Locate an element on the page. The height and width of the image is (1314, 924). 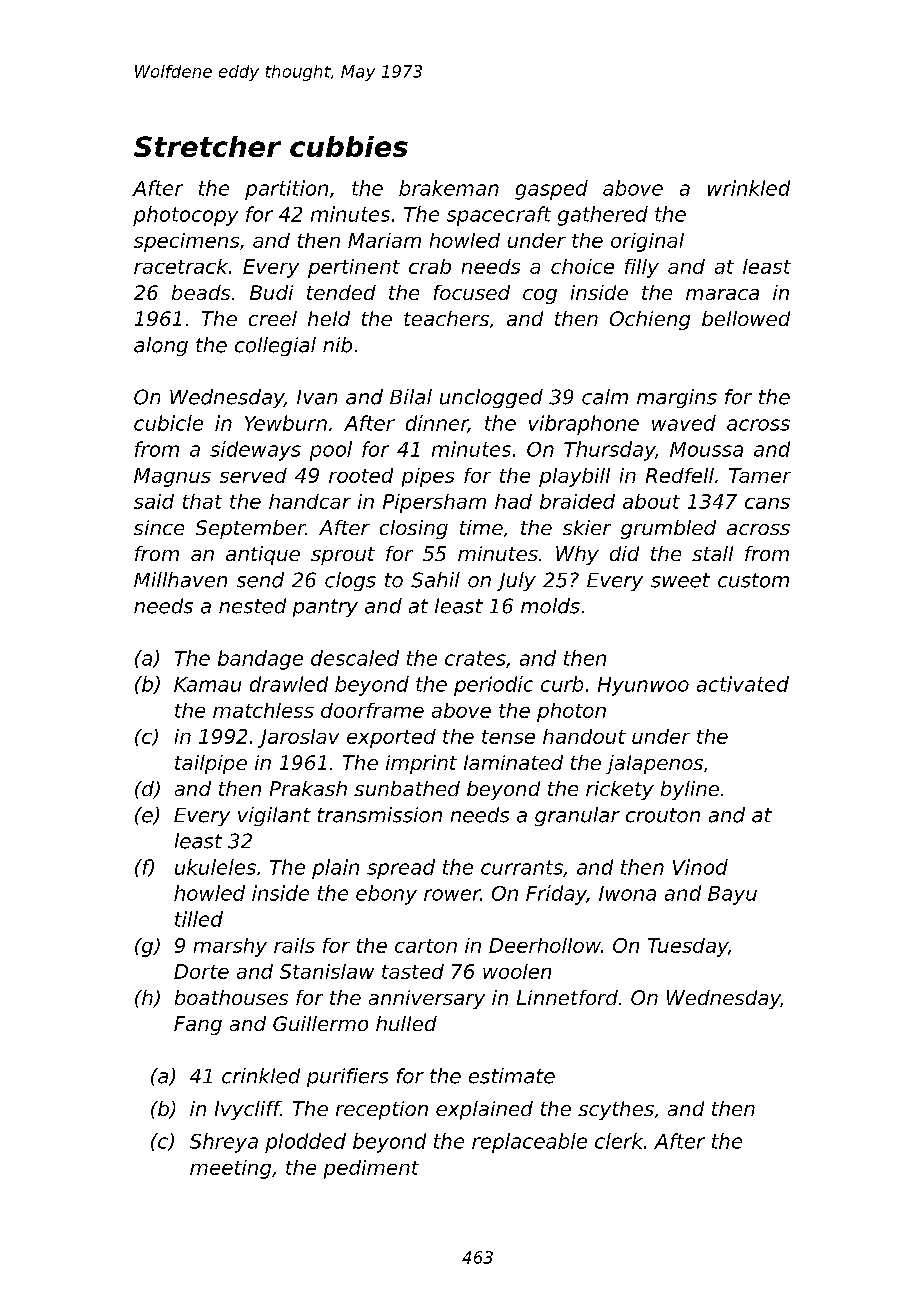
wrinkled is located at coordinates (749, 188).
